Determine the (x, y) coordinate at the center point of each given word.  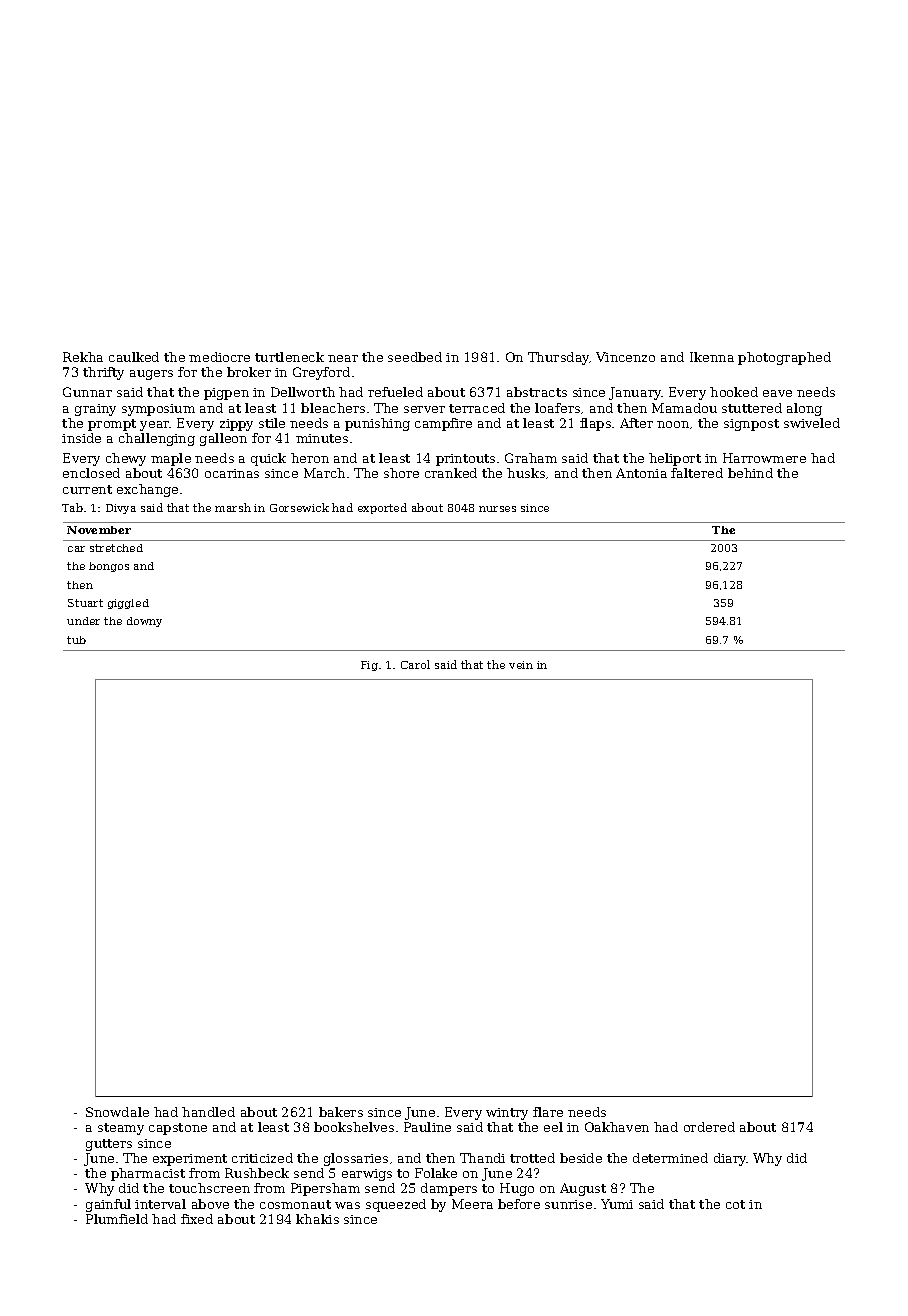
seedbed (415, 357)
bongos (109, 567)
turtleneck (289, 357)
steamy (121, 1129)
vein (521, 665)
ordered (709, 1127)
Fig (369, 666)
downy (144, 622)
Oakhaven (617, 1127)
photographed (784, 358)
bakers (341, 1112)
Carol (415, 664)
